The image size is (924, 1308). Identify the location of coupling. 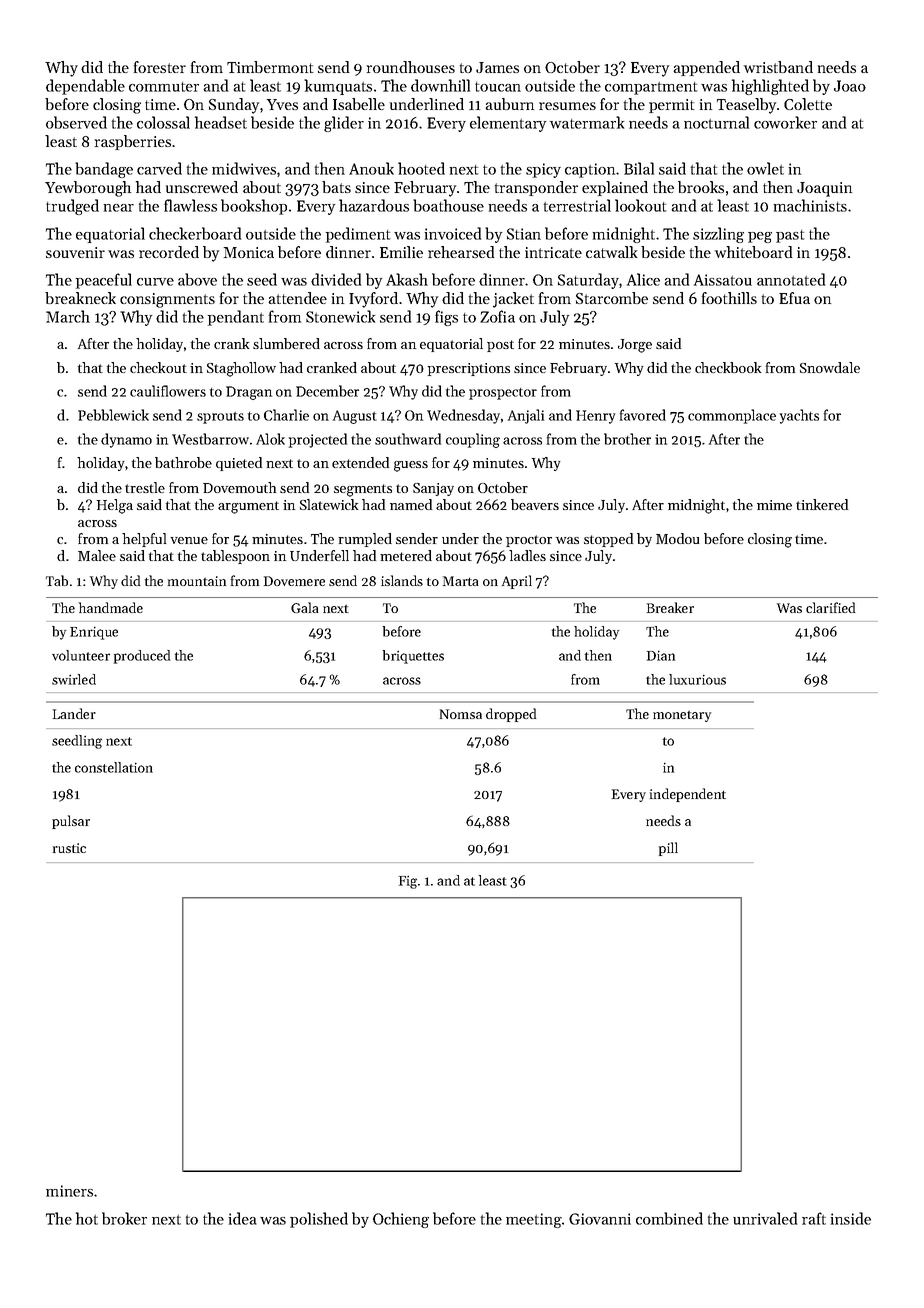
(473, 440).
